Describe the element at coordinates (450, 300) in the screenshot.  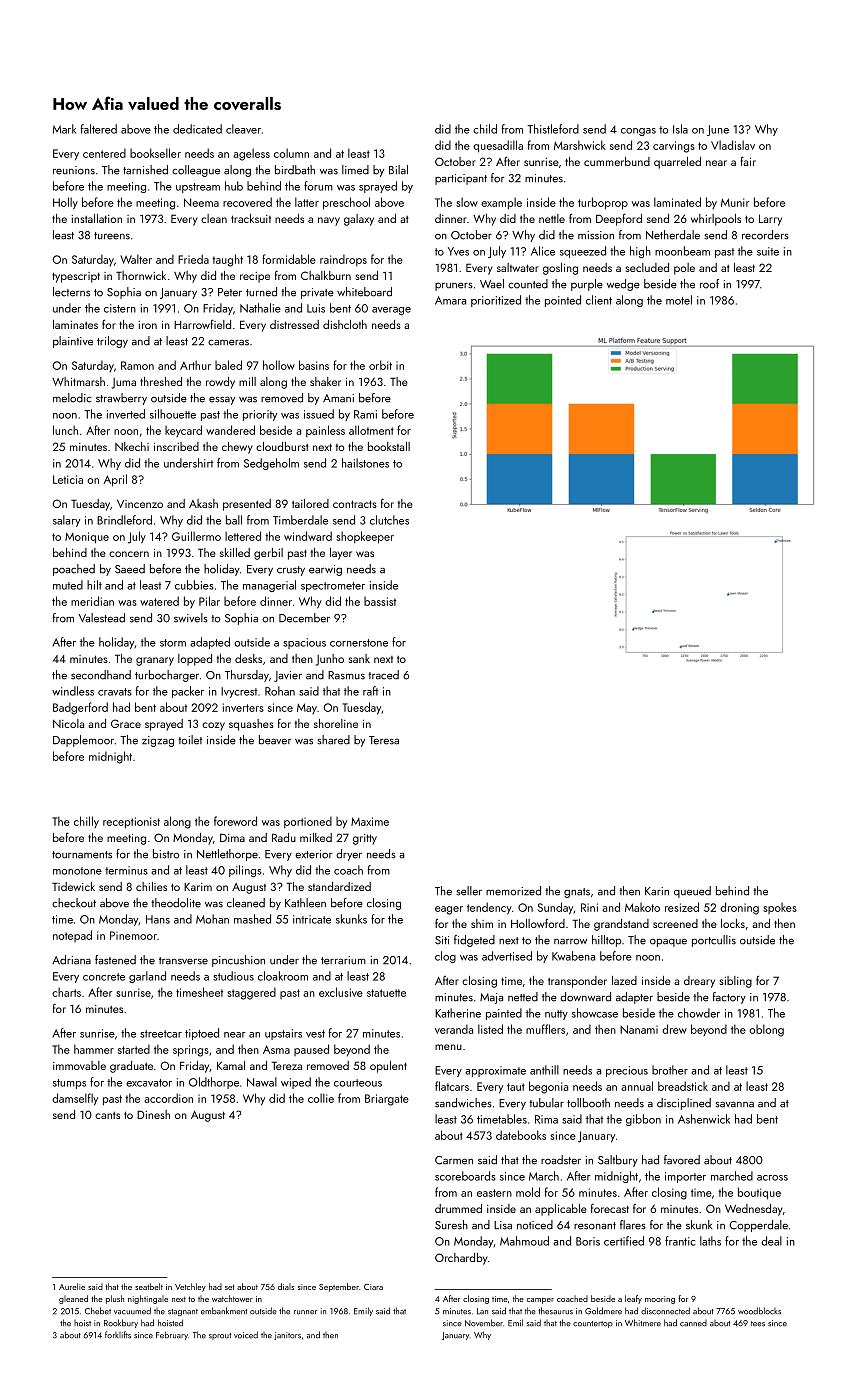
I see `Amara` at that location.
